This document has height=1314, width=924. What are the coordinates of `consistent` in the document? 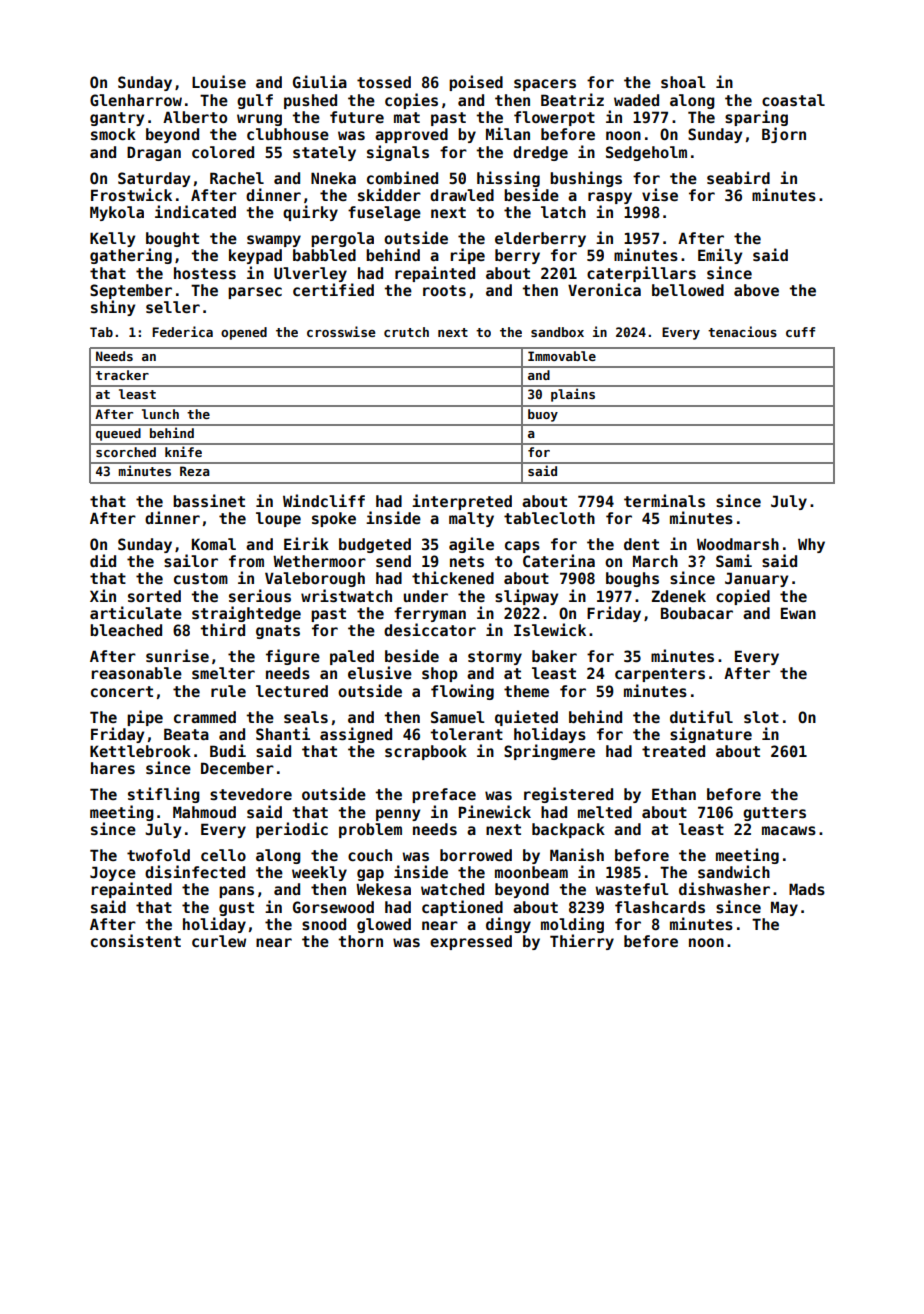 It's located at (136, 940).
